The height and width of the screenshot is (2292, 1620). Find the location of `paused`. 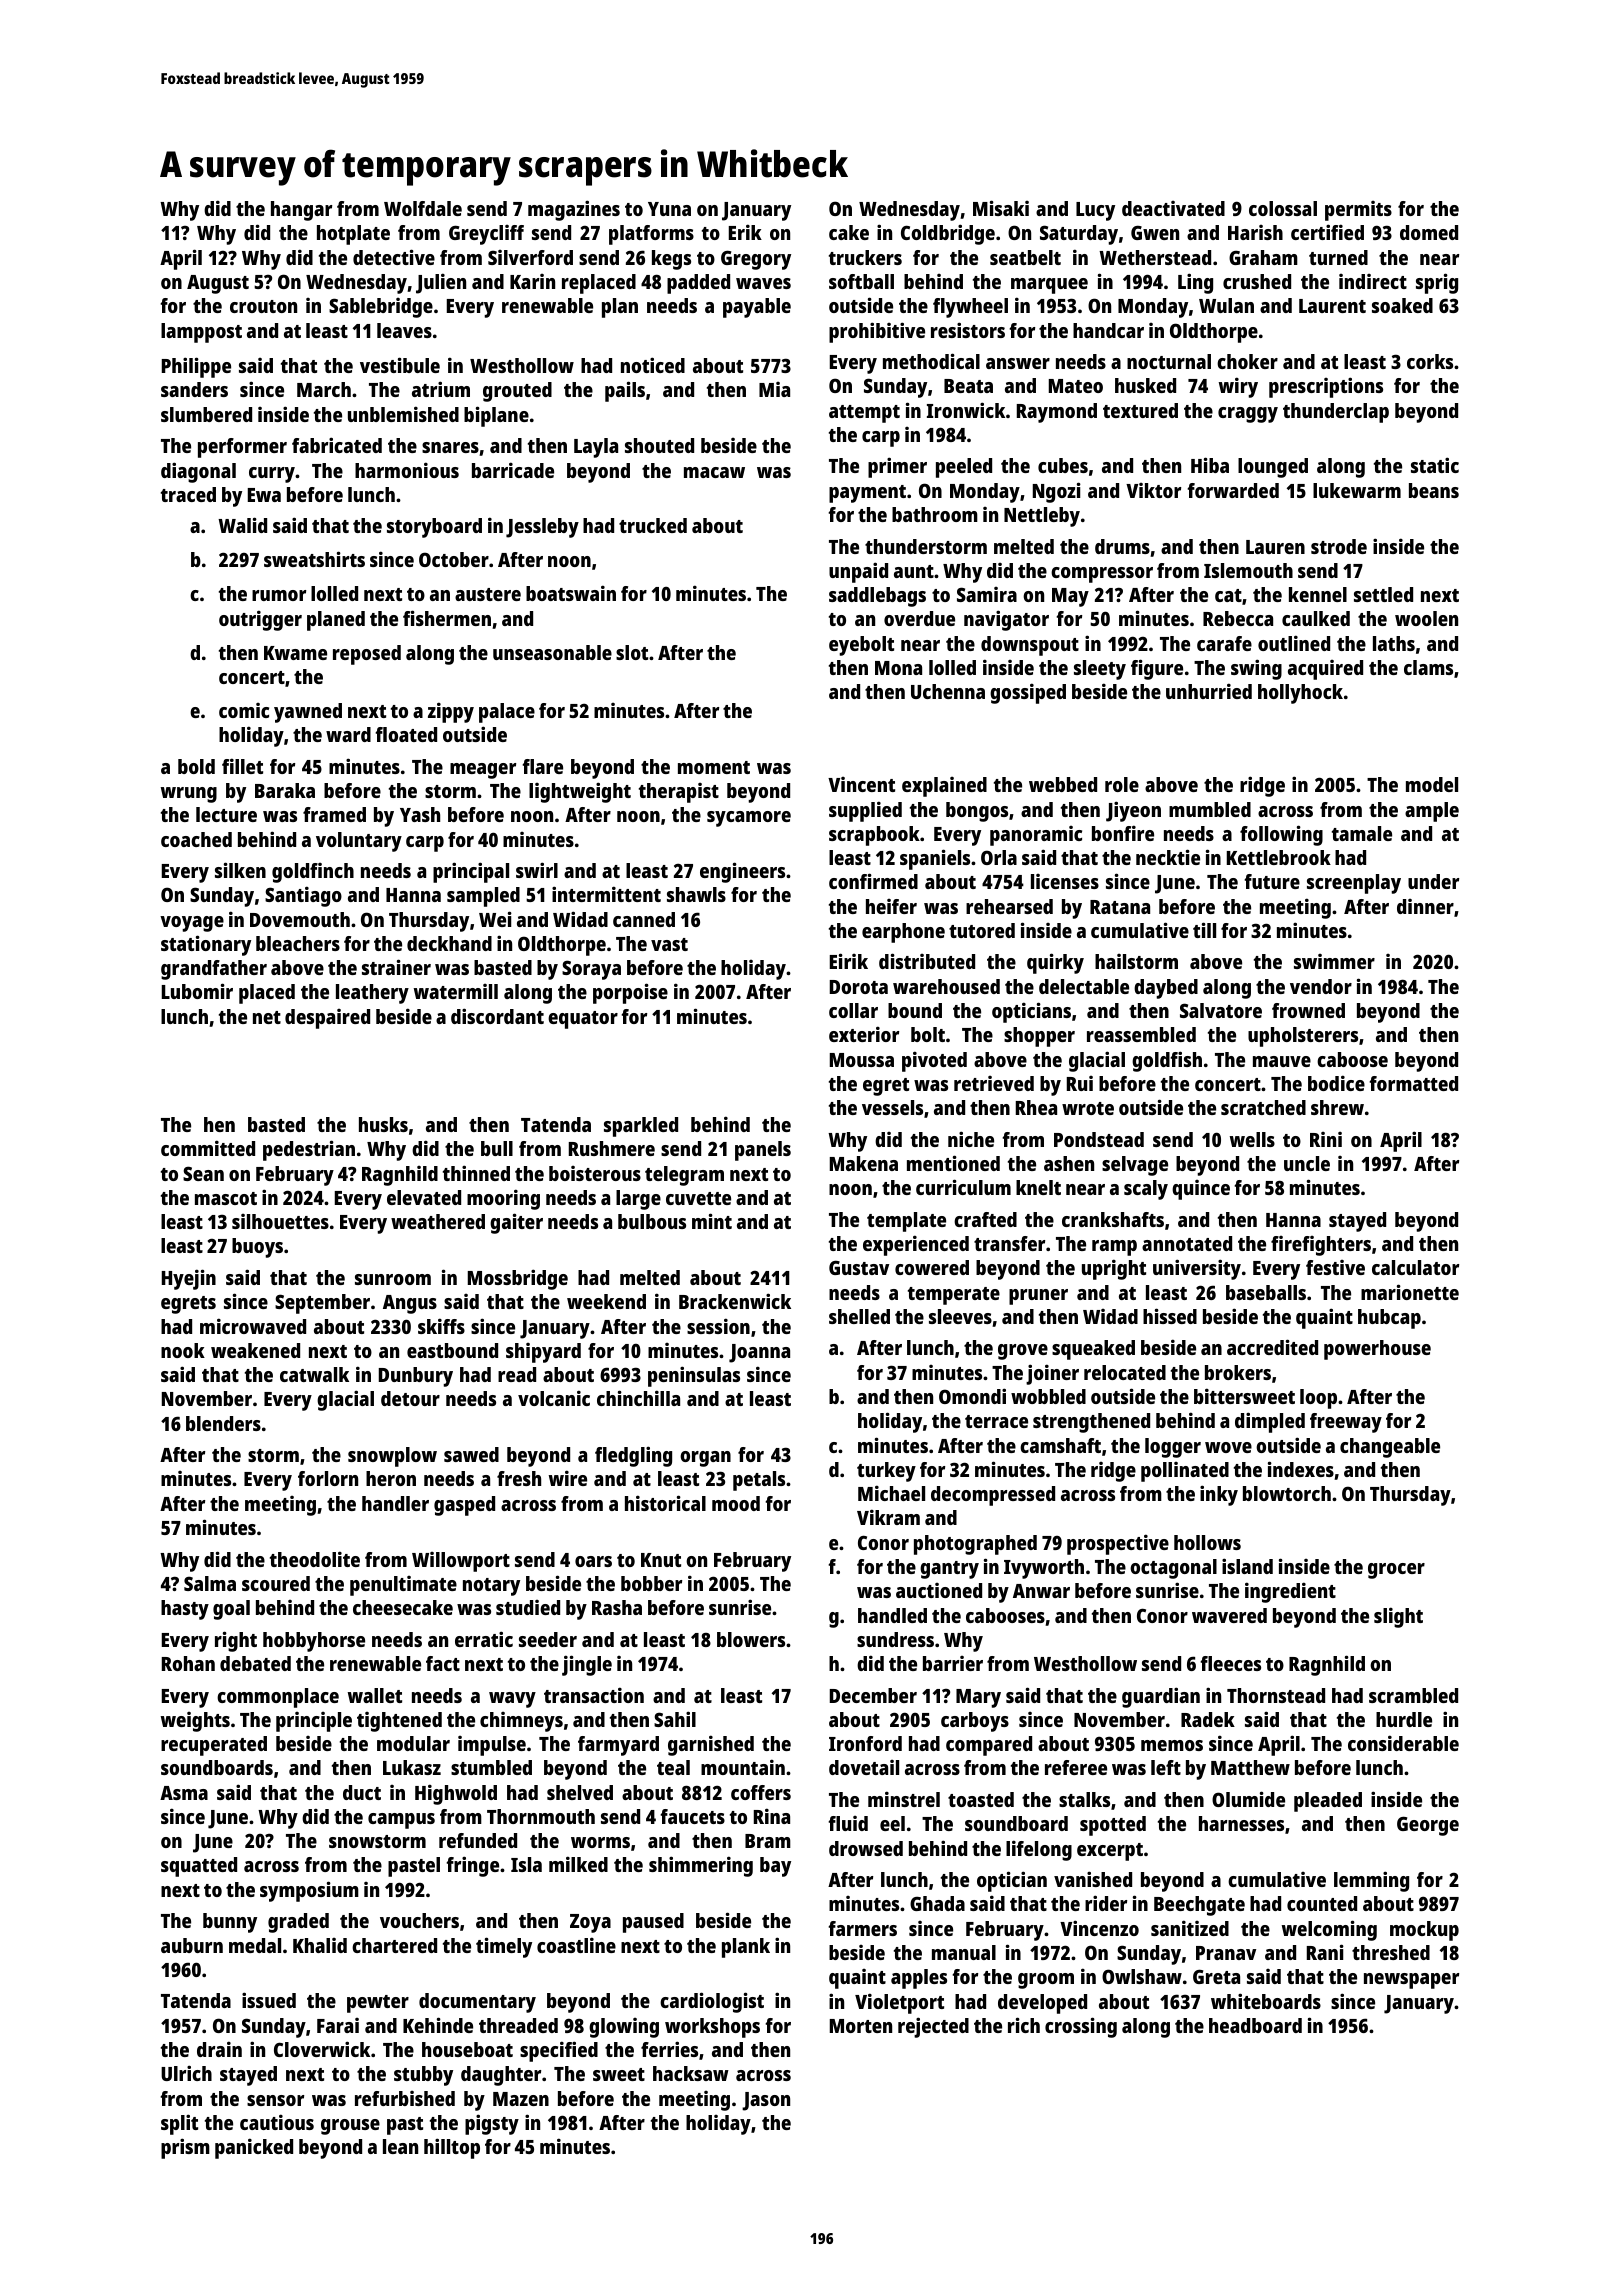

paused is located at coordinates (653, 1923).
